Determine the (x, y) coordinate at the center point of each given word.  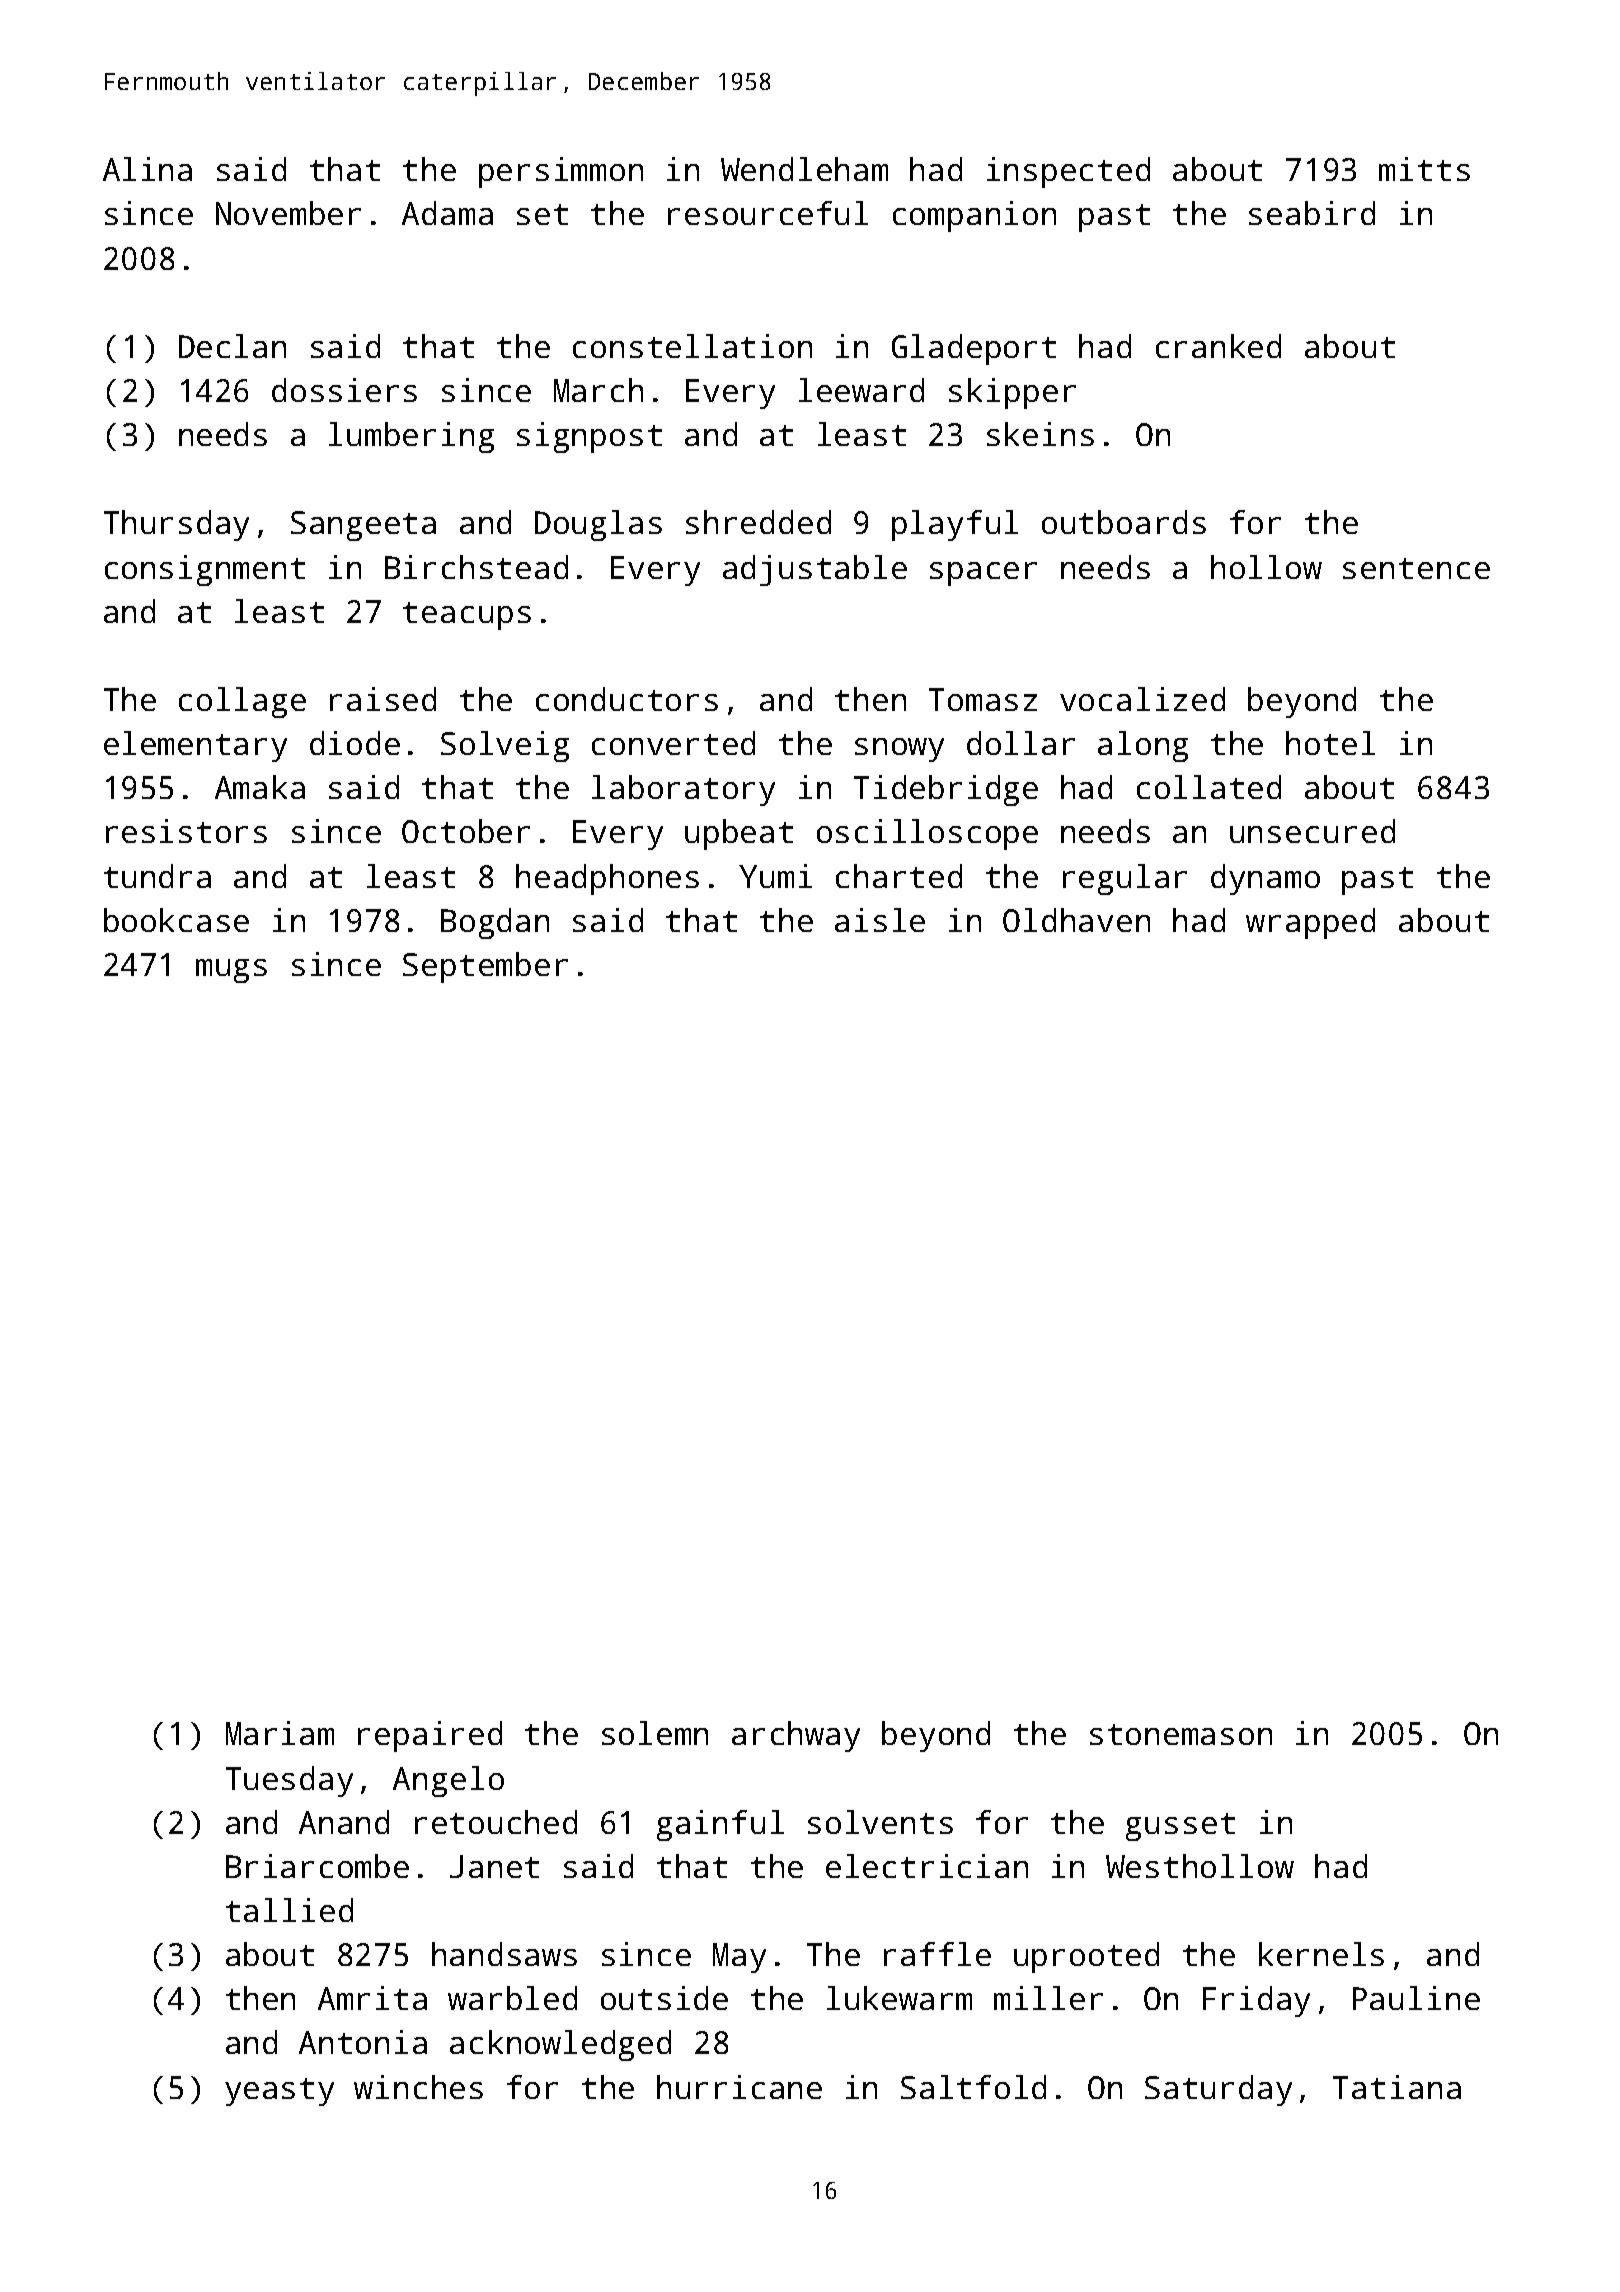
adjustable (815, 570)
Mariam (280, 1733)
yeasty (279, 2092)
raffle (937, 1954)
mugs (231, 971)
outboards (1124, 522)
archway (796, 1736)
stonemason (1181, 1734)
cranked (1218, 346)
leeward (861, 390)
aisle (880, 920)
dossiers (344, 390)
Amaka (260, 787)
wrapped (1310, 923)
